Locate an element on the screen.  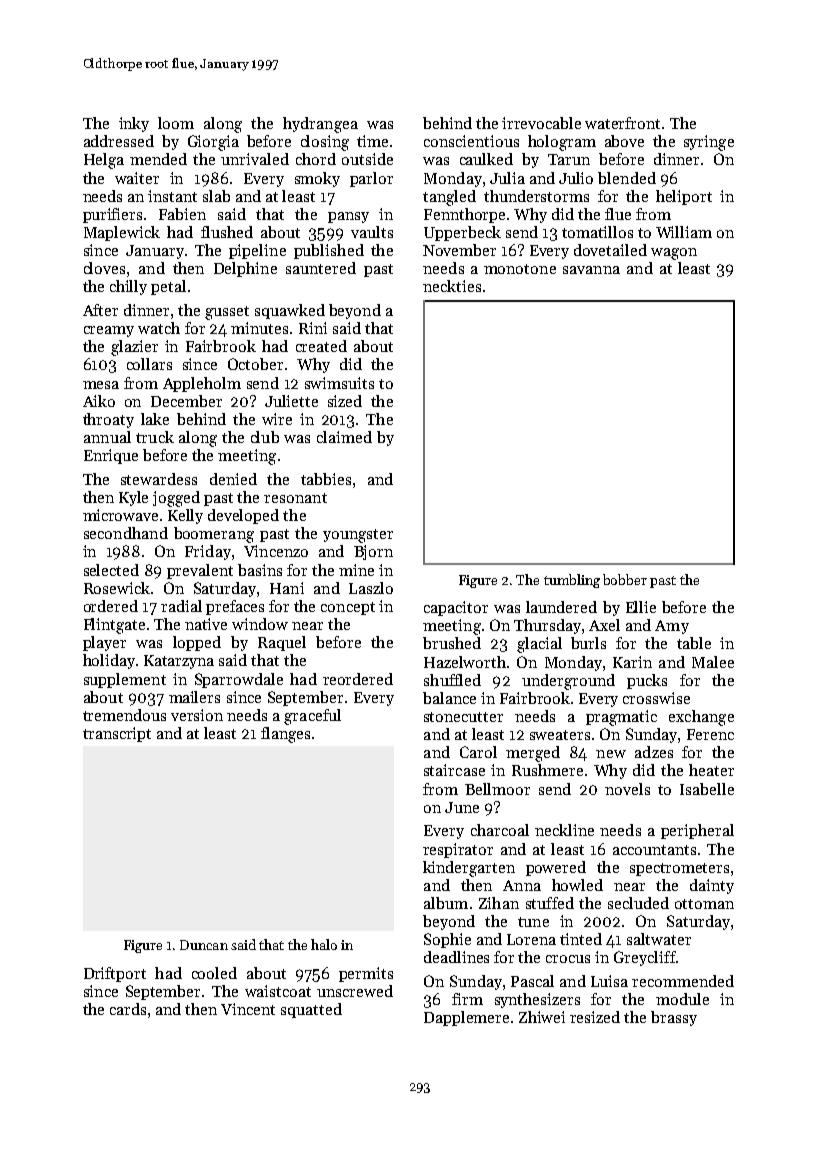
monotone is located at coordinates (520, 269).
